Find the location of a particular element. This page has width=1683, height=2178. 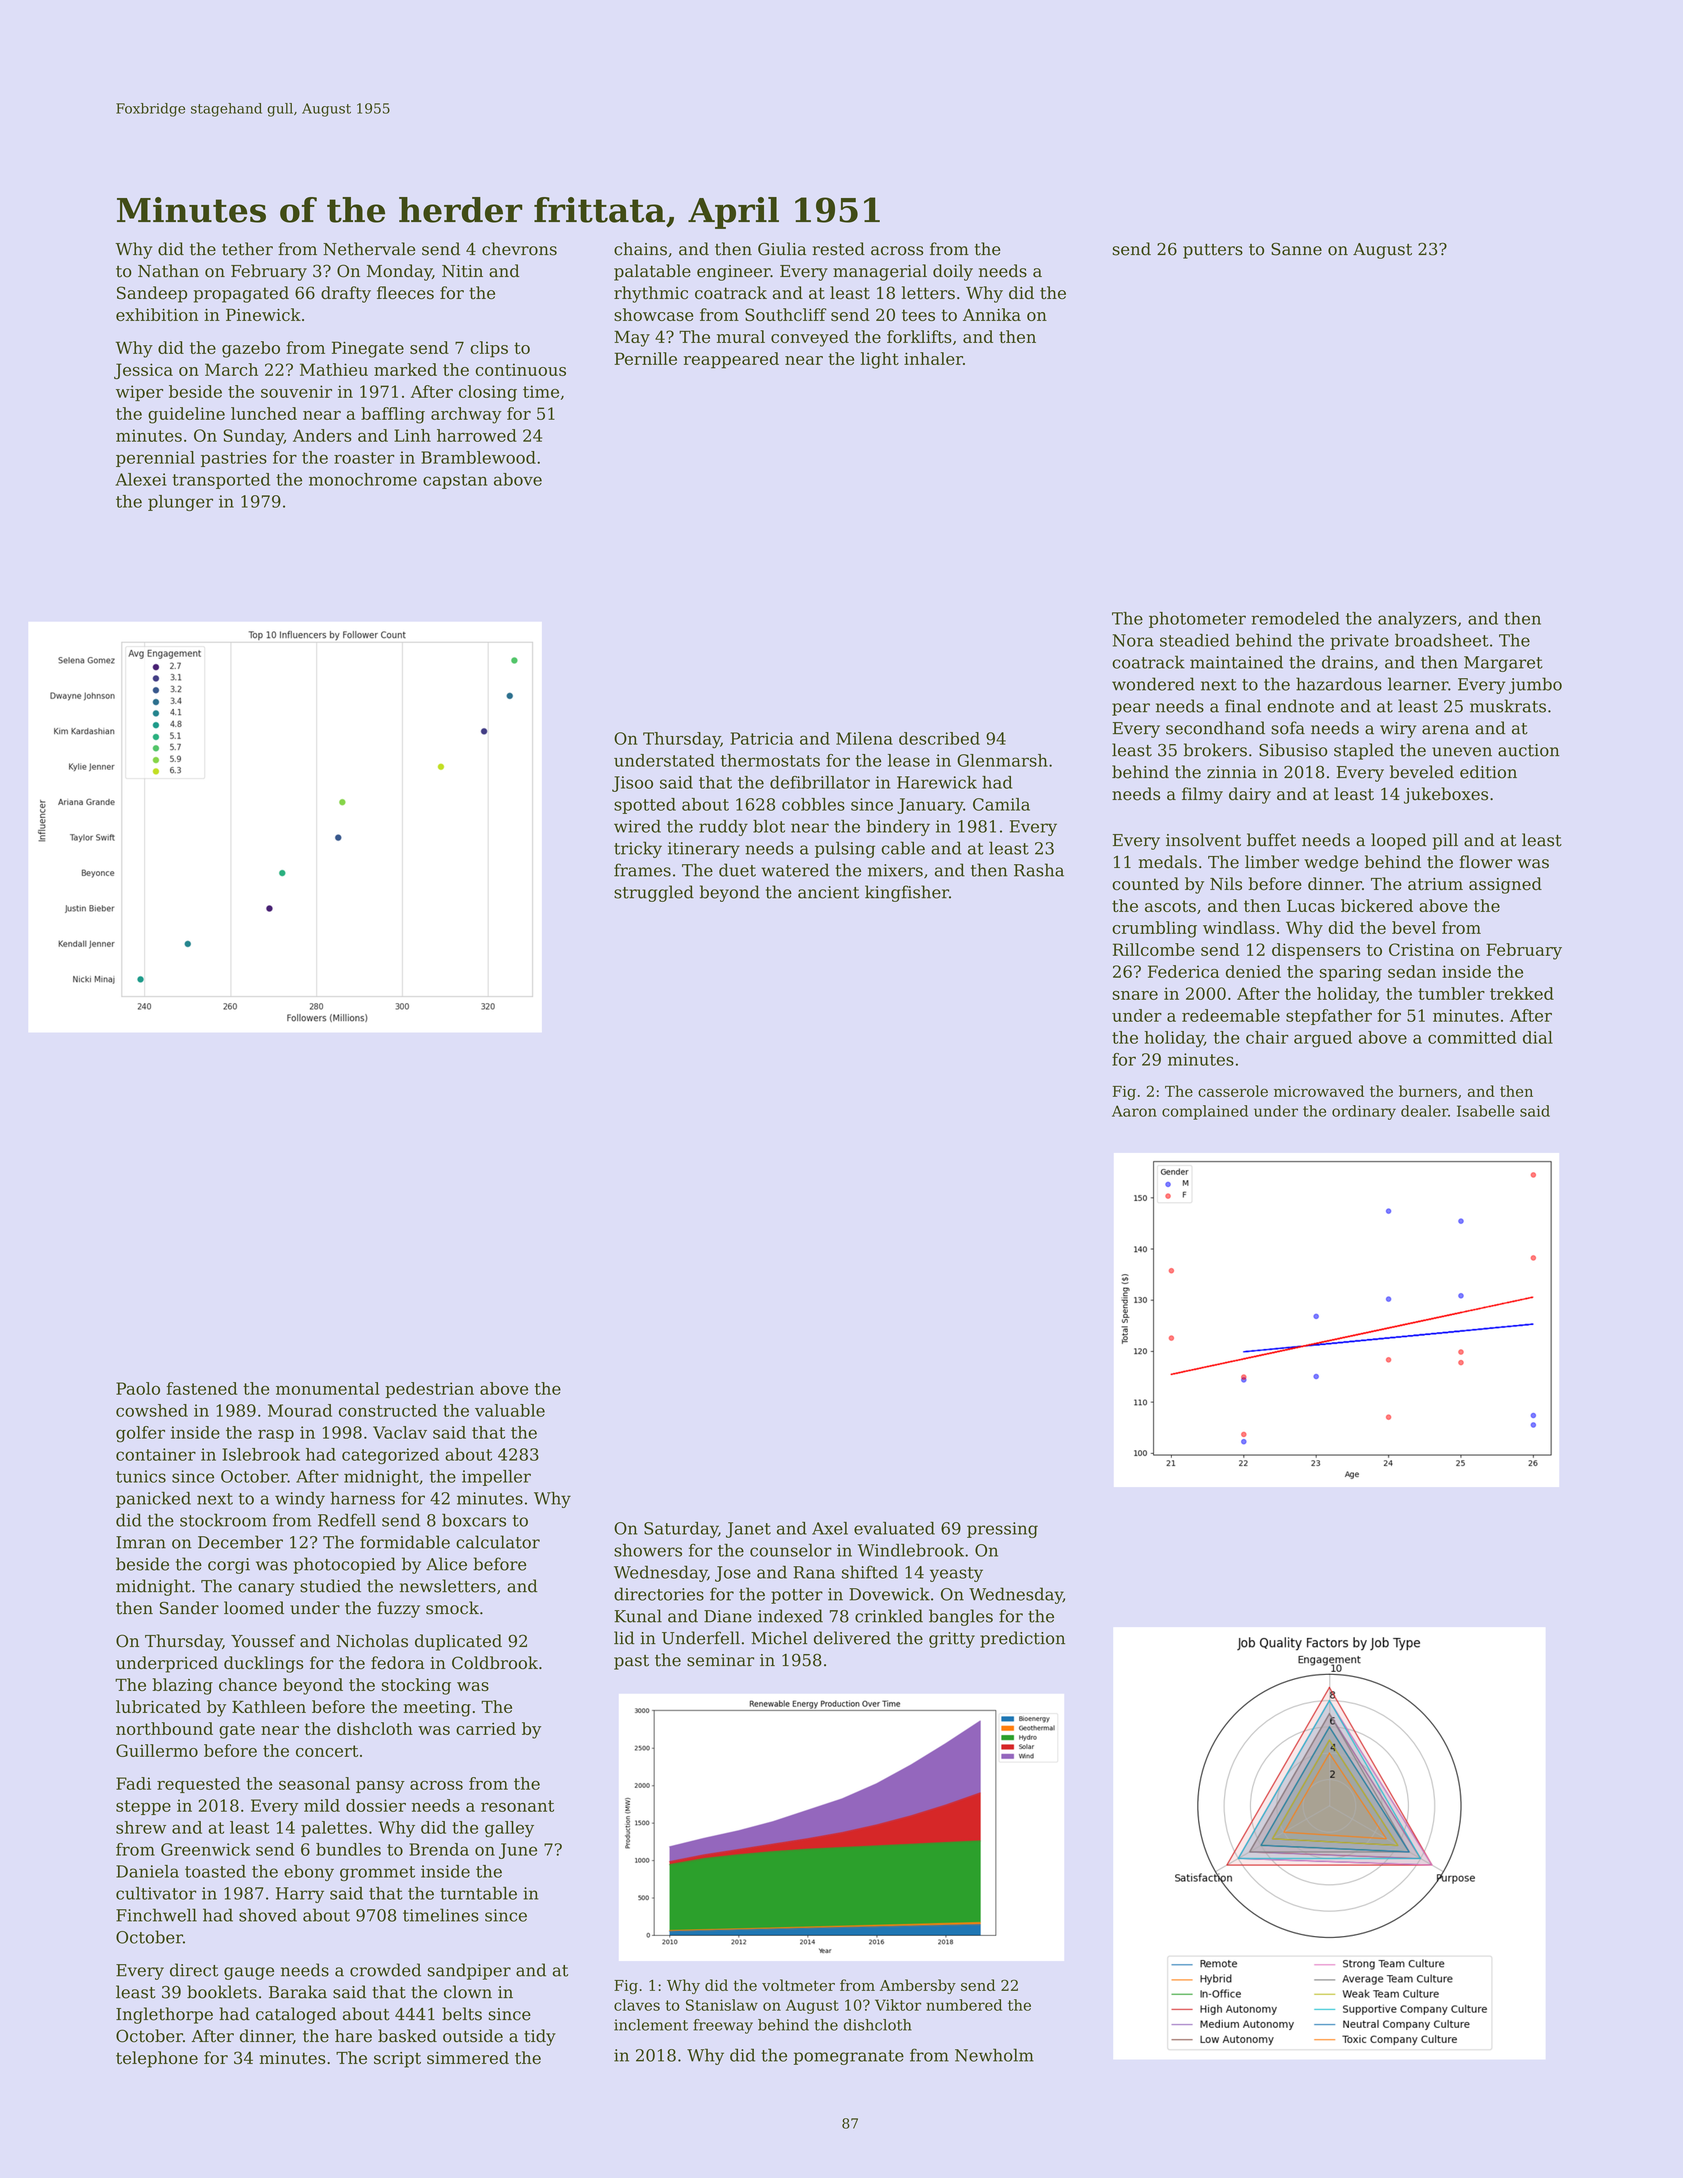

tether is located at coordinates (247, 249).
